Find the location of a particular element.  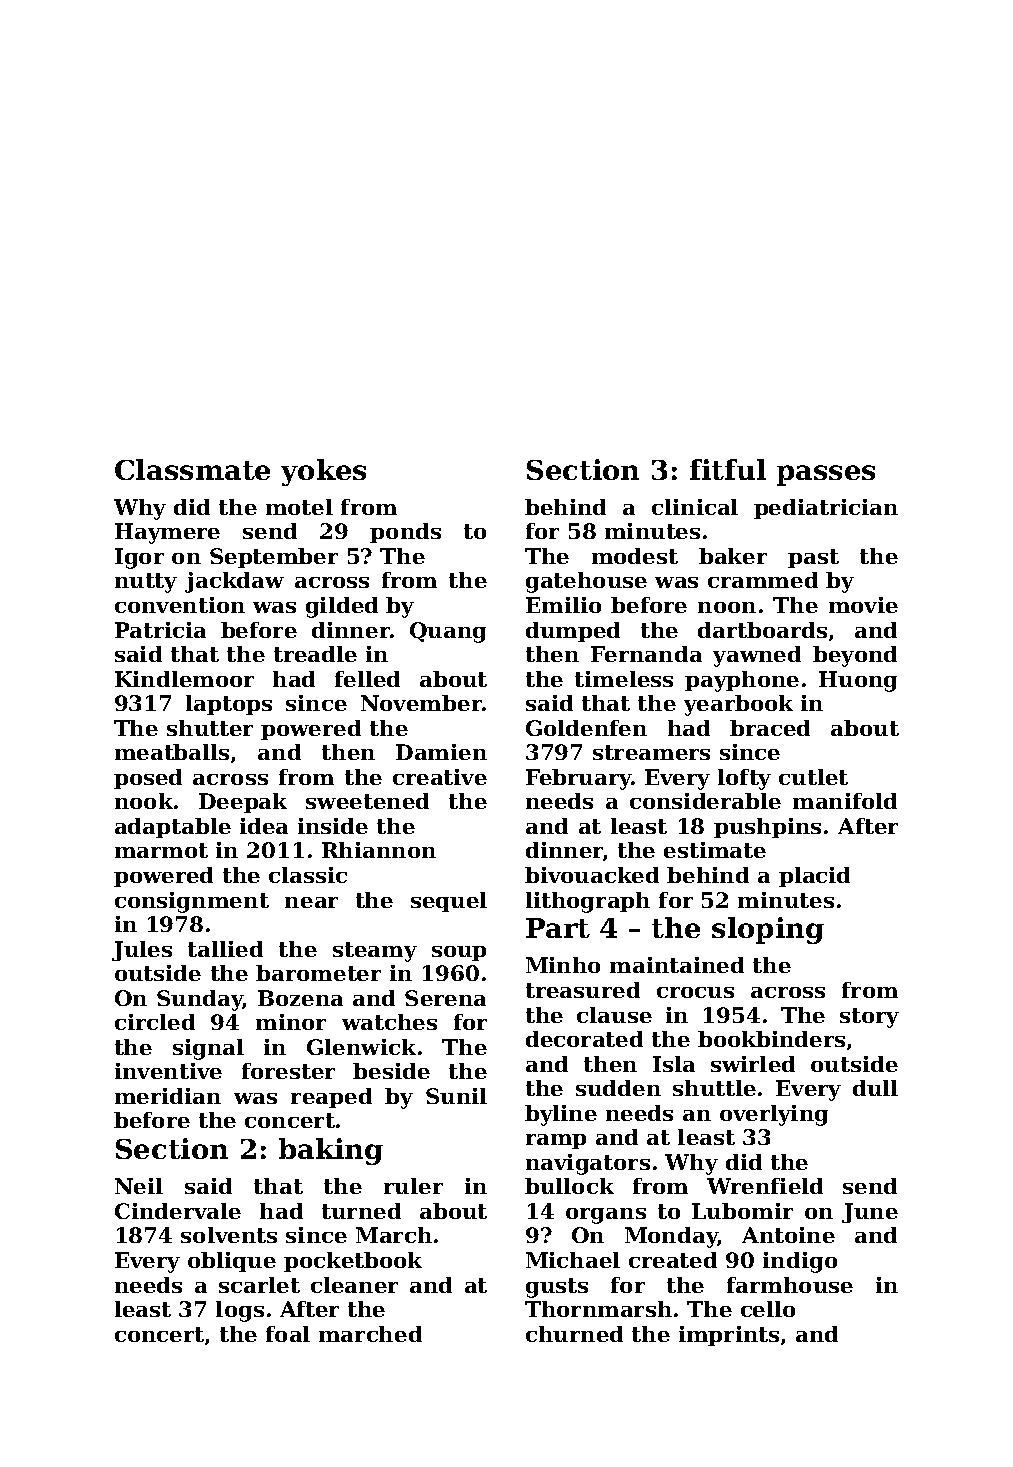

November is located at coordinates (421, 703).
